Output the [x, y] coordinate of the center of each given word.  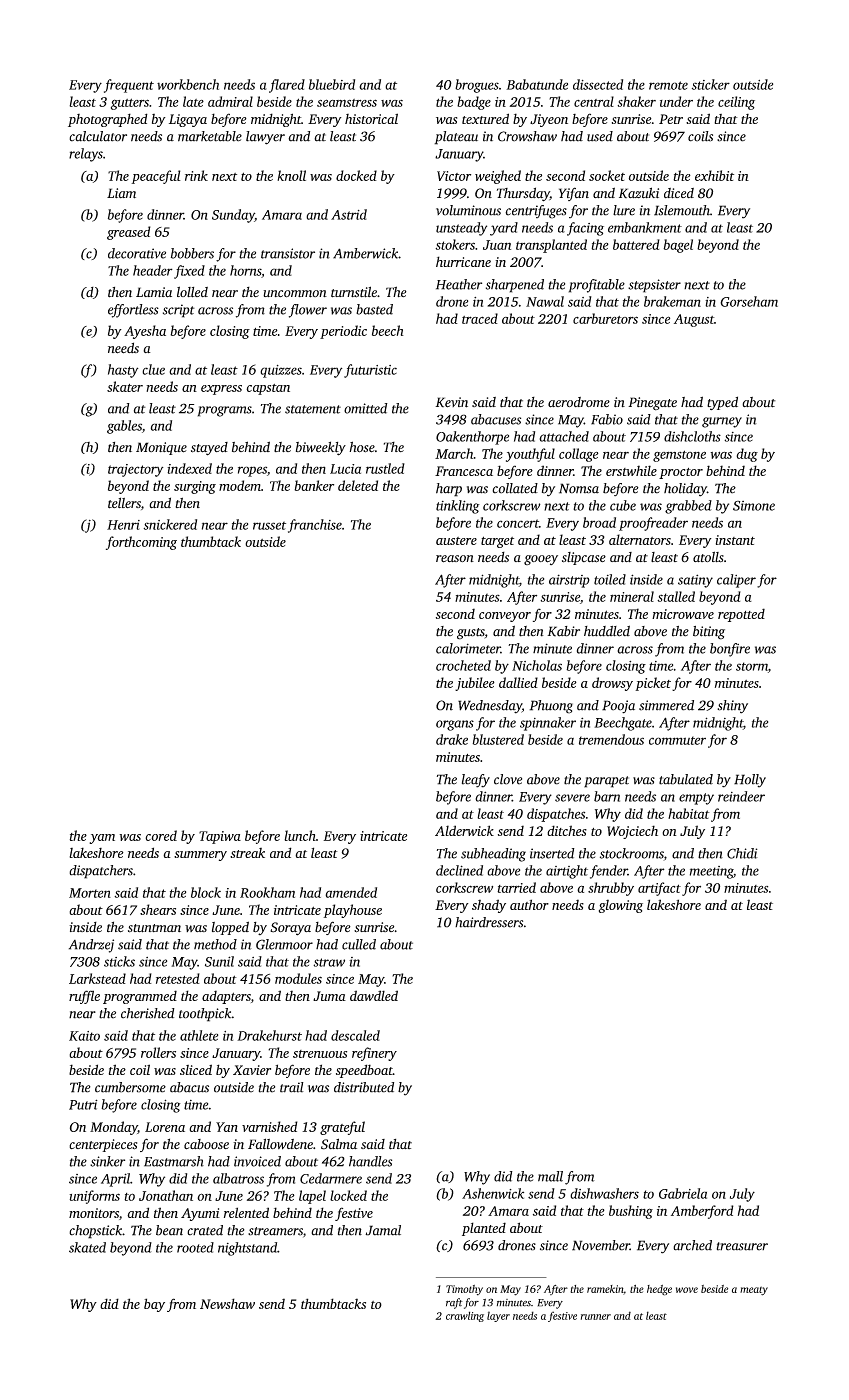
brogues [477, 86]
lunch [300, 835]
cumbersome [130, 1087]
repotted [741, 615]
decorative [137, 253]
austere [456, 541]
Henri [123, 525]
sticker [711, 84]
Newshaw [227, 1303]
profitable [597, 286]
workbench [188, 84]
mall [550, 1176]
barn [607, 796]
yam [102, 839]
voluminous [468, 210]
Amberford [702, 1212]
